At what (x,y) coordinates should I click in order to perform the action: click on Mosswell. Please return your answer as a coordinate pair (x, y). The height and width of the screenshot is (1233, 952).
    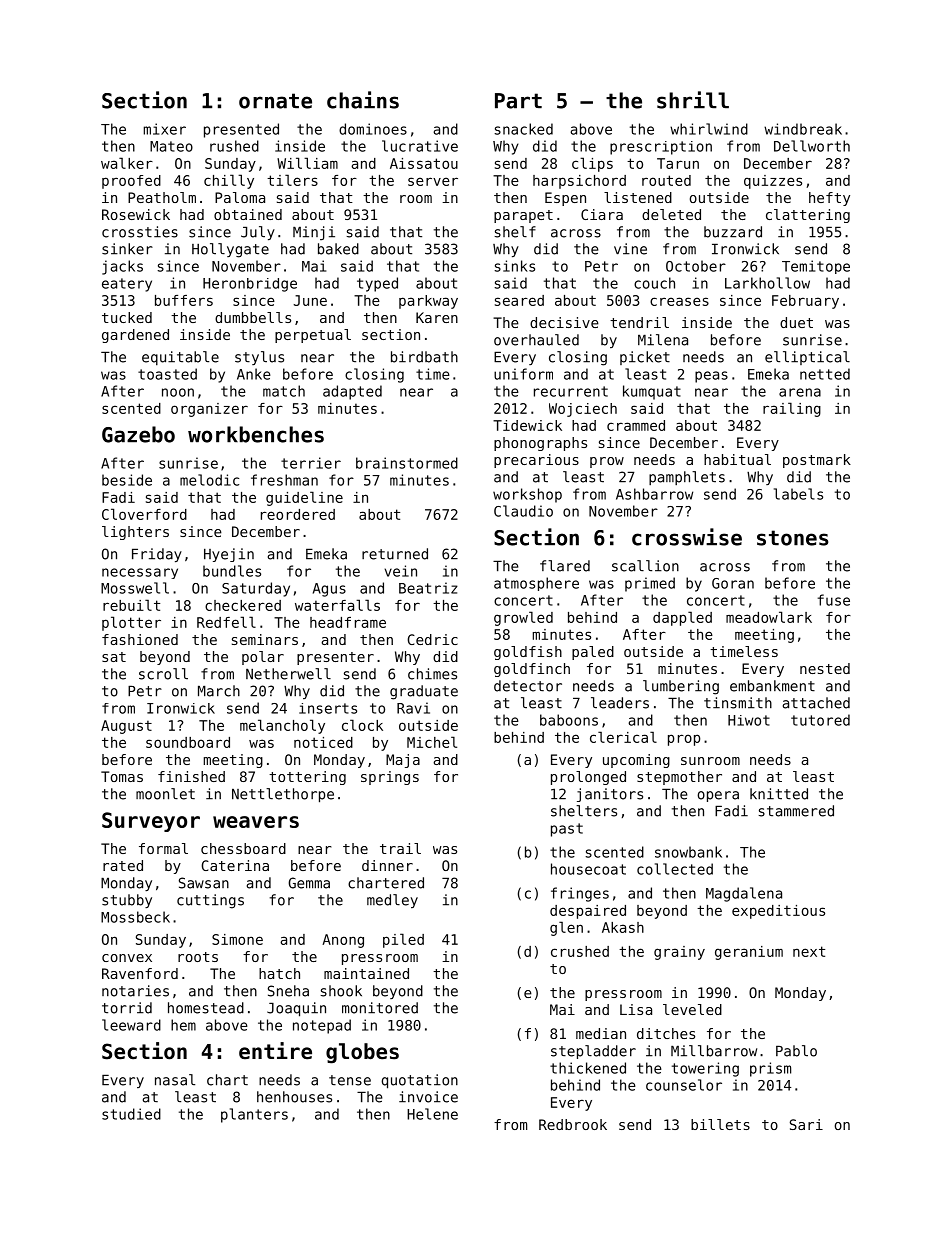
    Looking at the image, I should click on (135, 588).
